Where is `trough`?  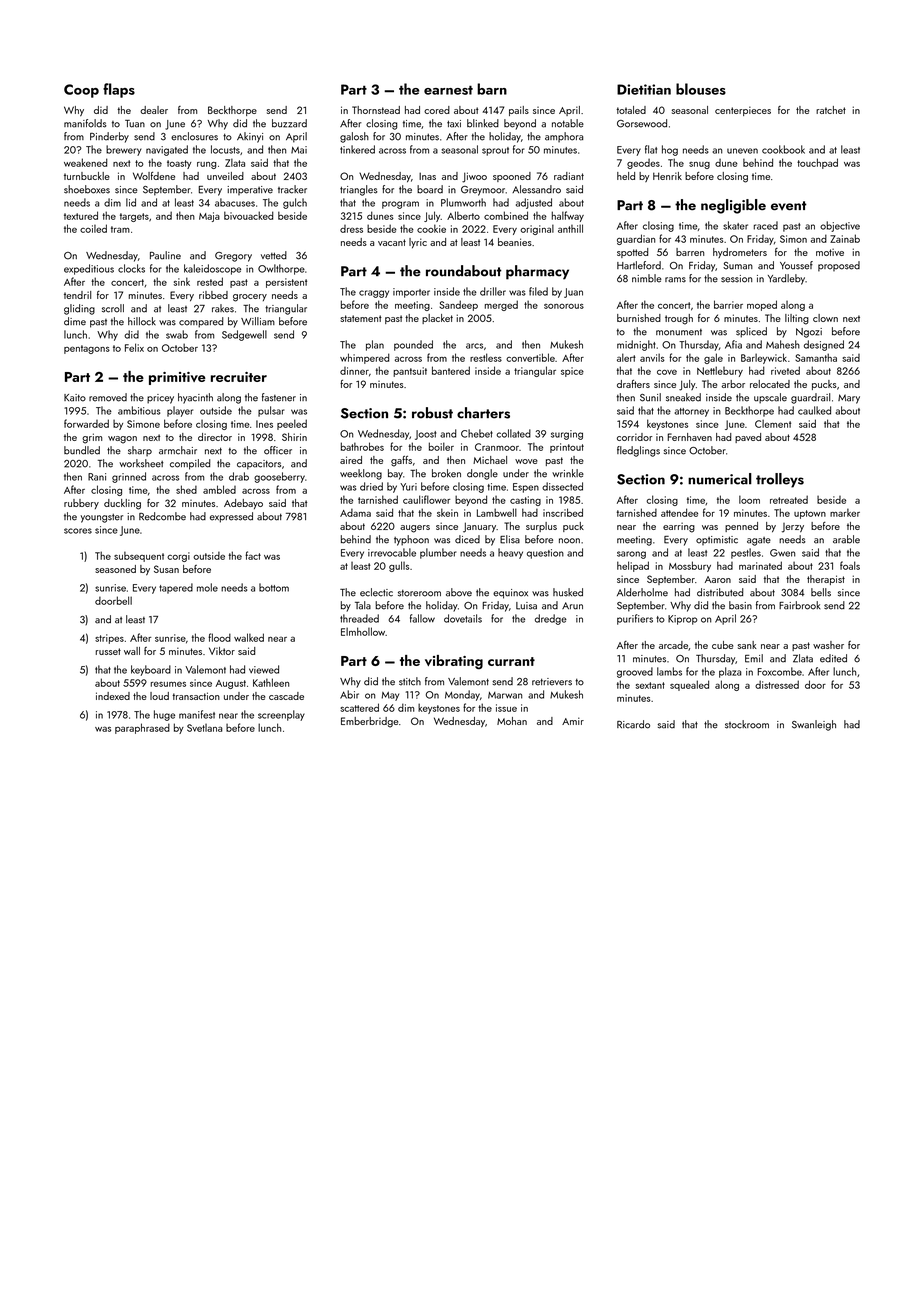 trough is located at coordinates (679, 319).
